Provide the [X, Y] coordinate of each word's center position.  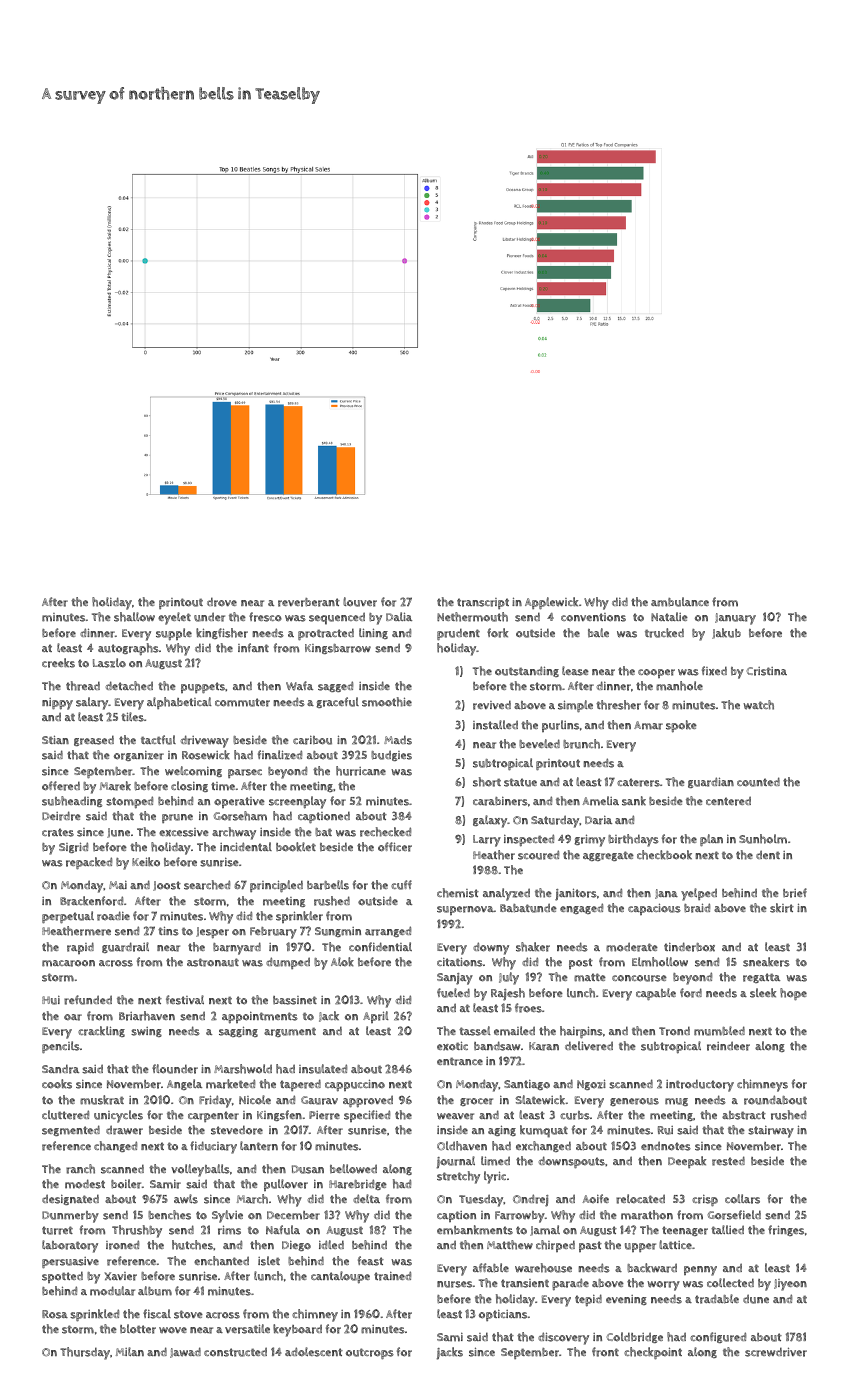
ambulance [680, 602]
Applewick [551, 603]
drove [222, 602]
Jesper [212, 933]
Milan [130, 1351]
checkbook [664, 855]
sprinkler [299, 917]
